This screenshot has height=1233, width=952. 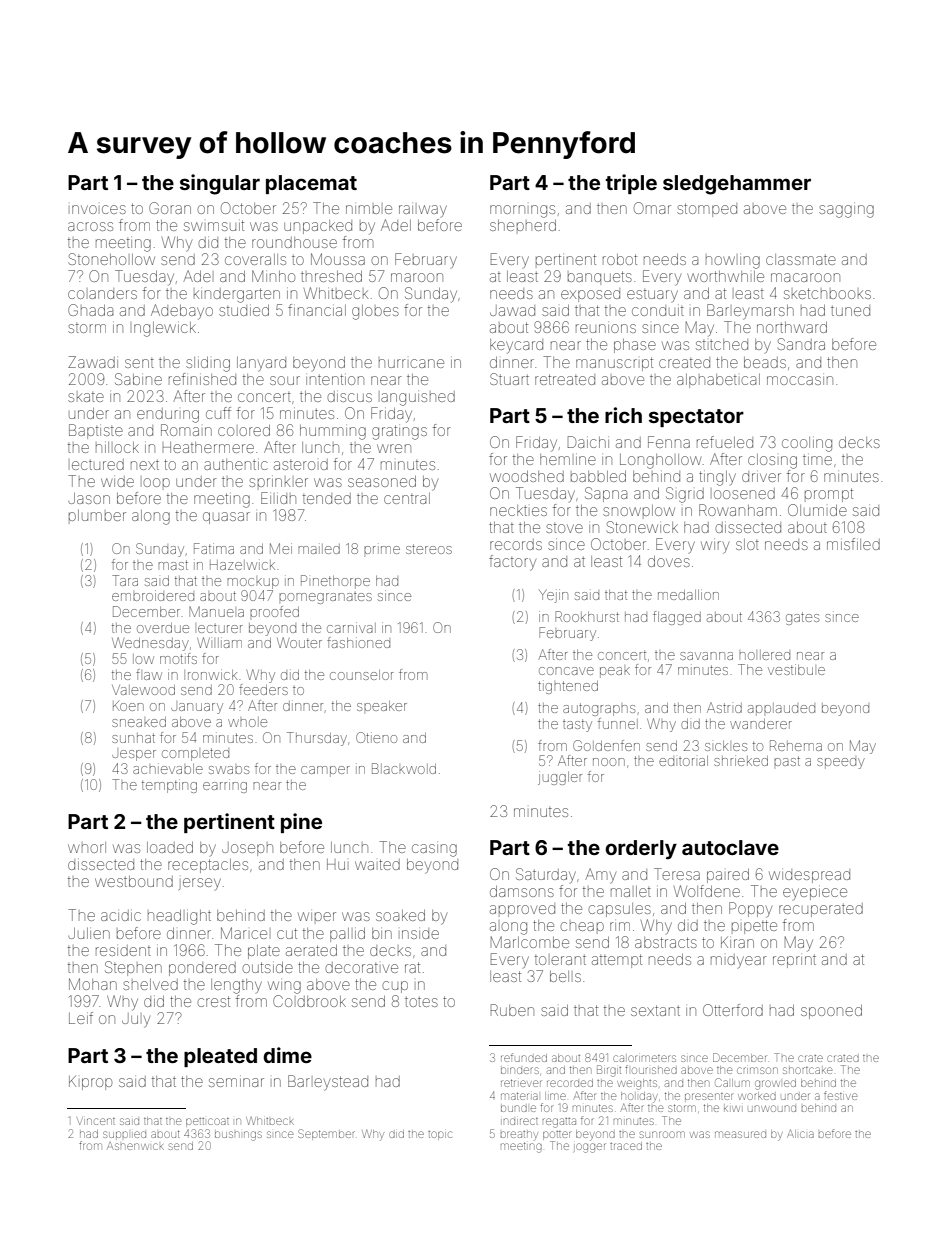 I want to click on enduring, so click(x=168, y=415).
